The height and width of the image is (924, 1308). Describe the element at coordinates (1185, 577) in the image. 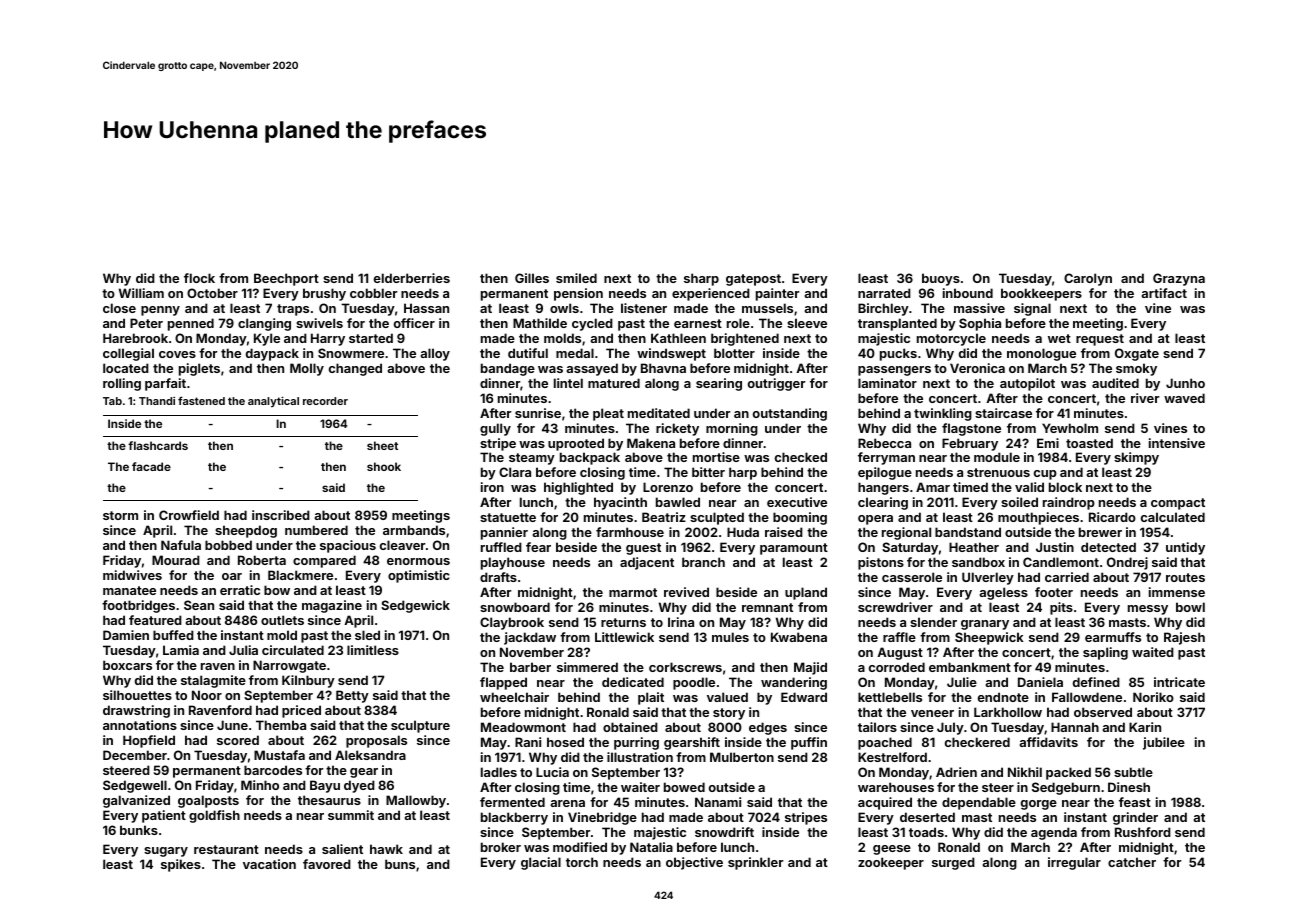

I see `routes` at that location.
